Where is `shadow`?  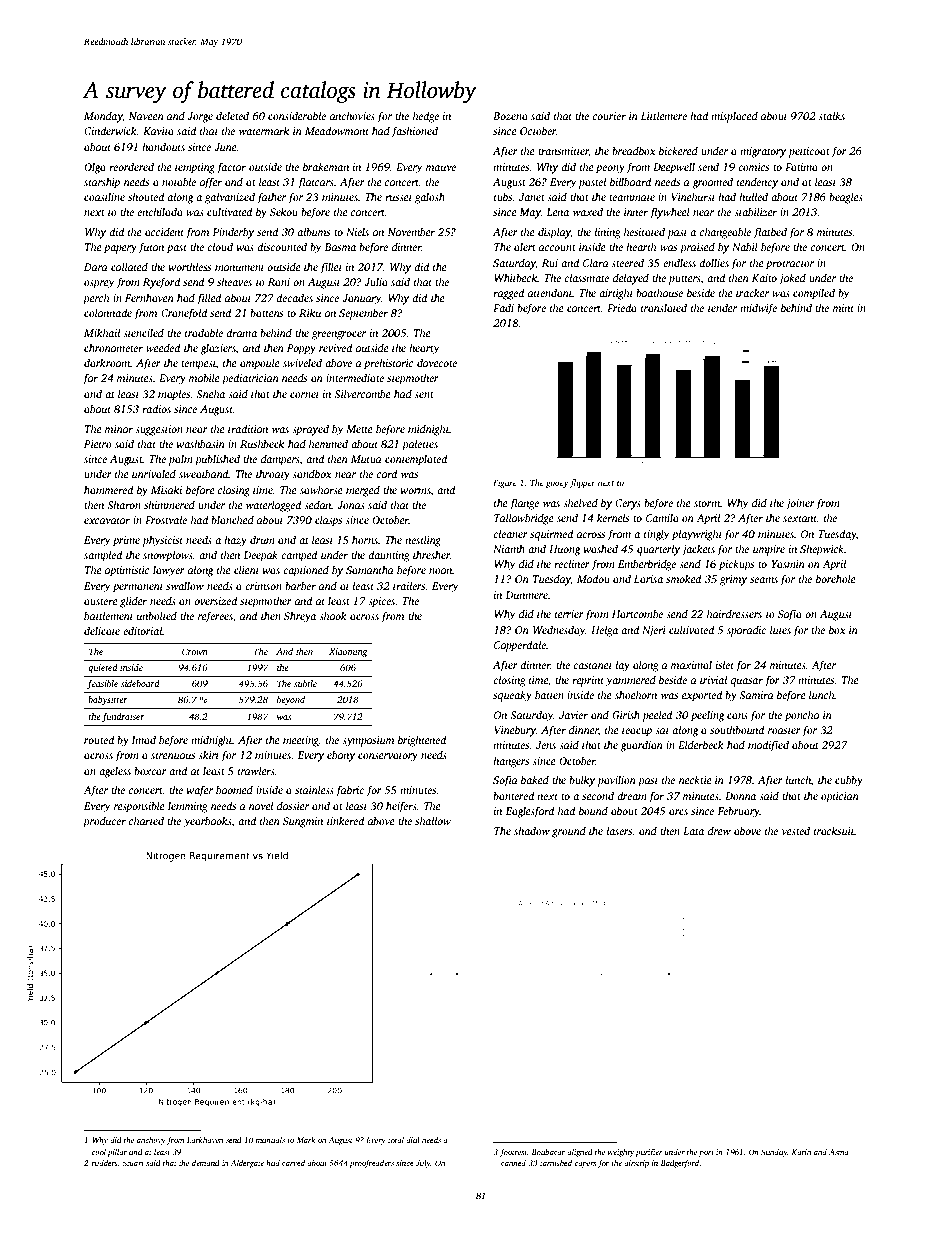
shadow is located at coordinates (532, 830).
